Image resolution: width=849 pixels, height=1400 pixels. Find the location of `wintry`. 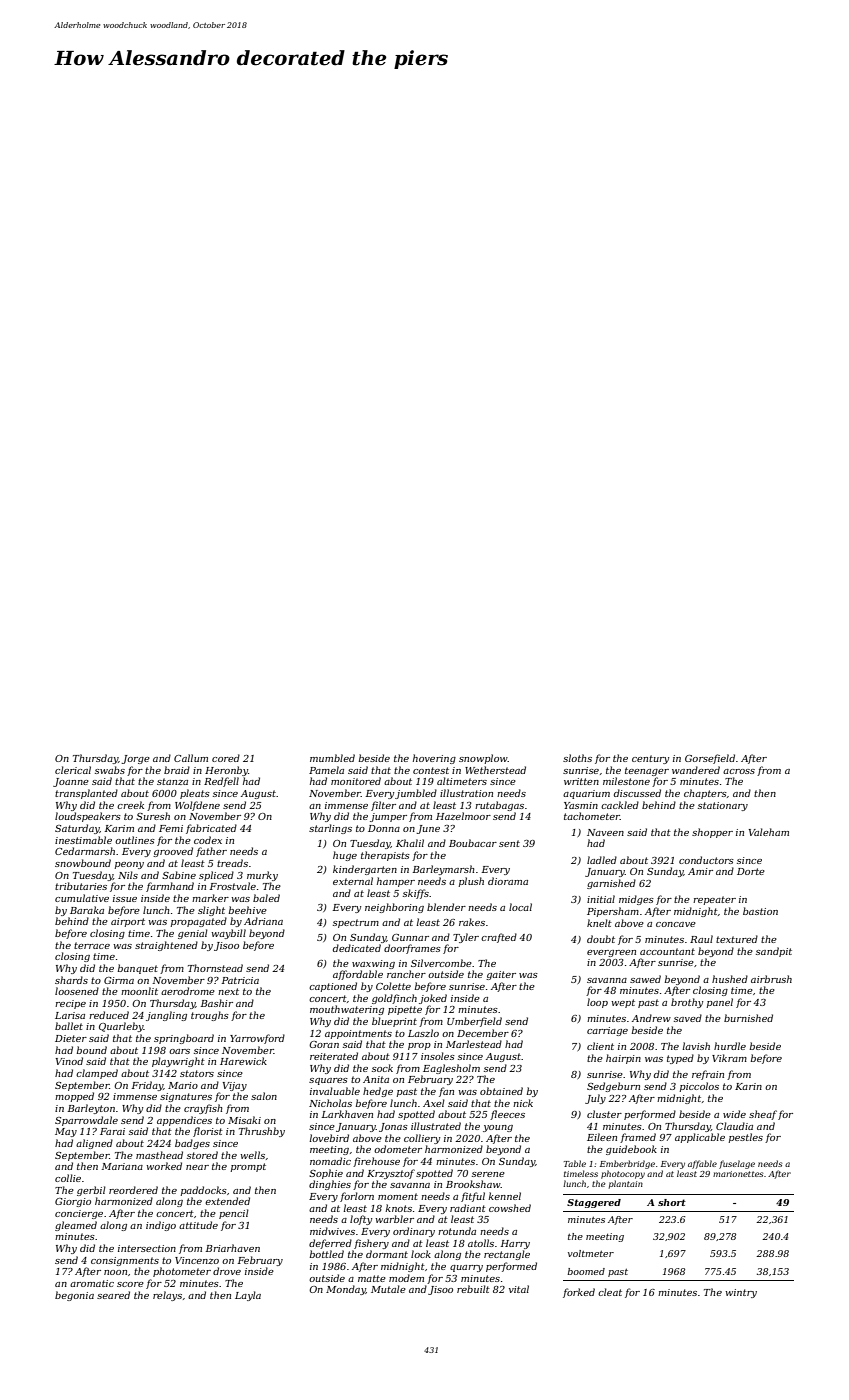

wintry is located at coordinates (741, 1293).
